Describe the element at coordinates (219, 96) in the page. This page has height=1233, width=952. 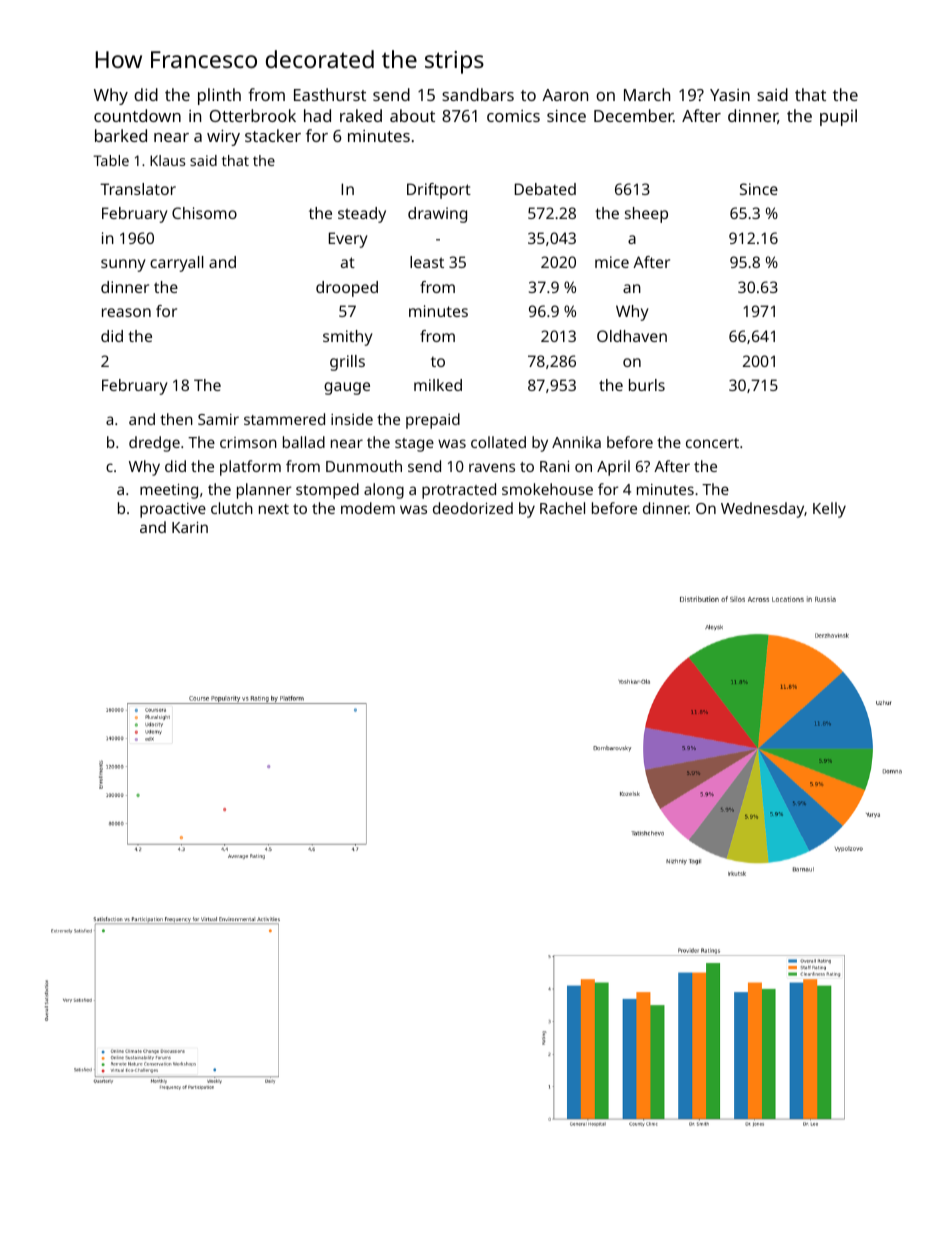
I see `plinth` at that location.
